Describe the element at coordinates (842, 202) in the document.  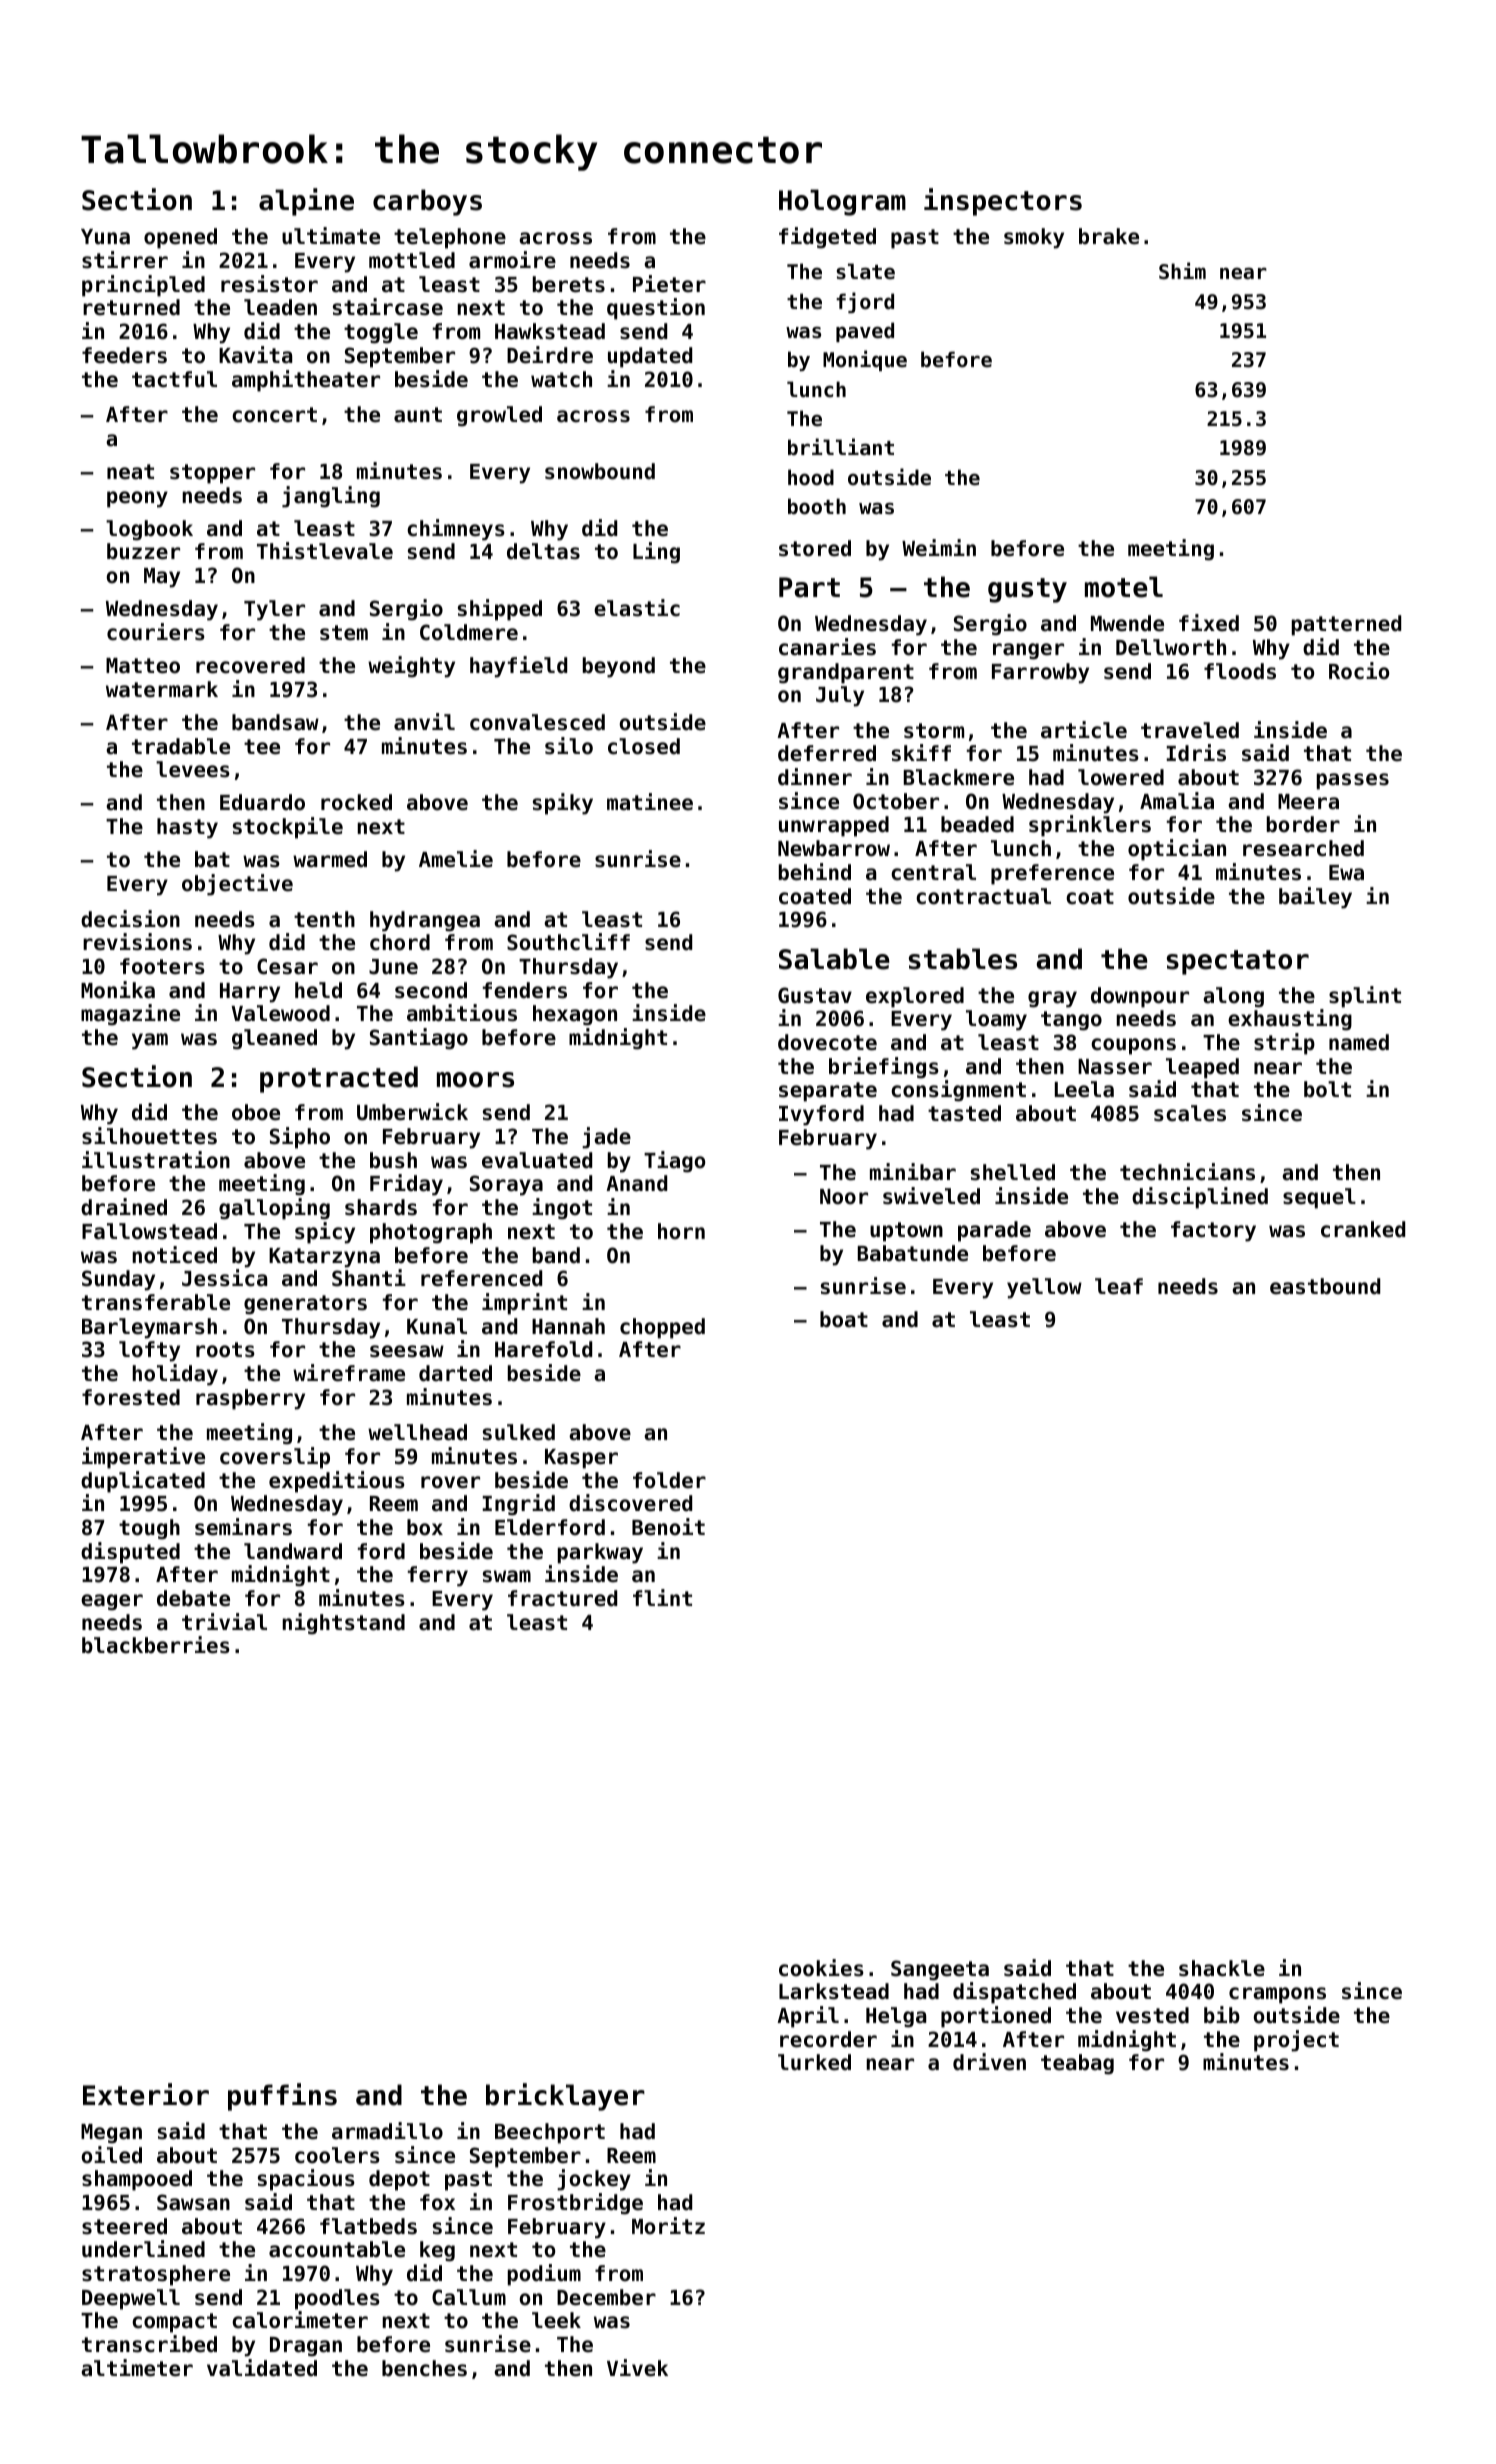
I see `Hologram` at that location.
